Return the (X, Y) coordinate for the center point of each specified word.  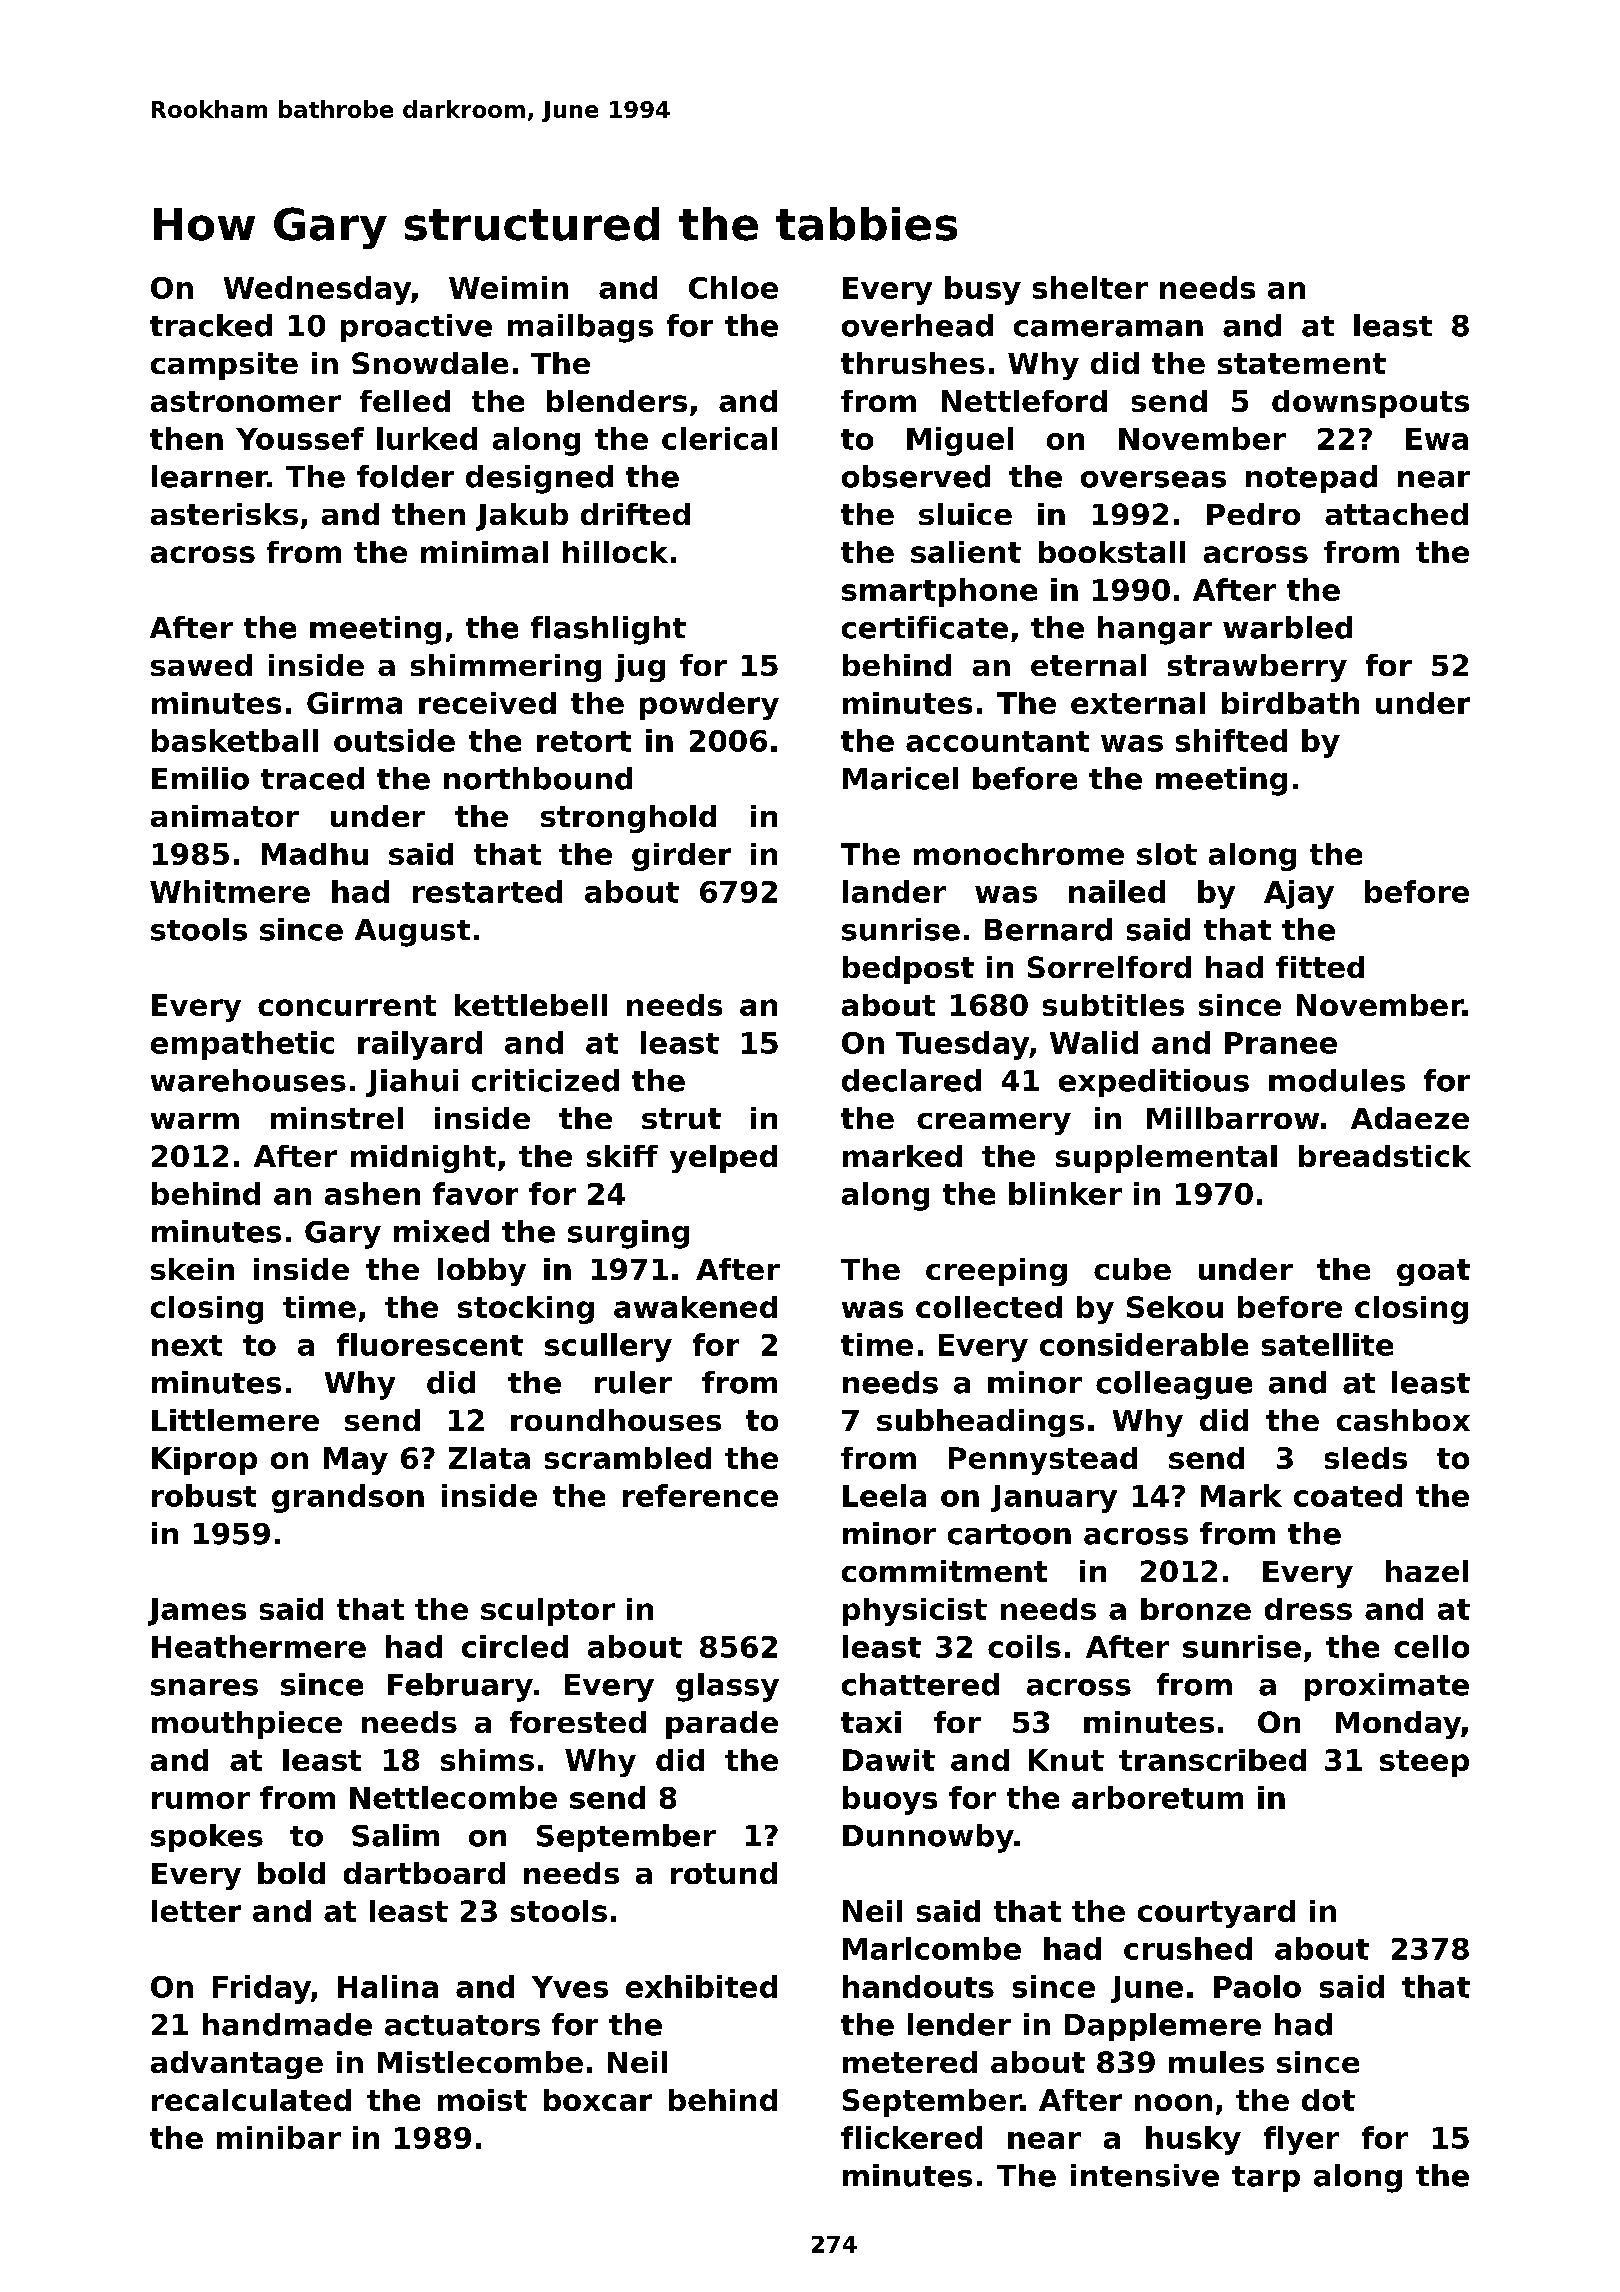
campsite (224, 366)
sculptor (548, 1612)
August (412, 933)
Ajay (1299, 894)
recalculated (251, 2100)
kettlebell (531, 1005)
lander (894, 891)
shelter (1090, 287)
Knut (1066, 1760)
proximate (1387, 1687)
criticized (545, 1080)
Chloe (733, 287)
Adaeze (1410, 1118)
